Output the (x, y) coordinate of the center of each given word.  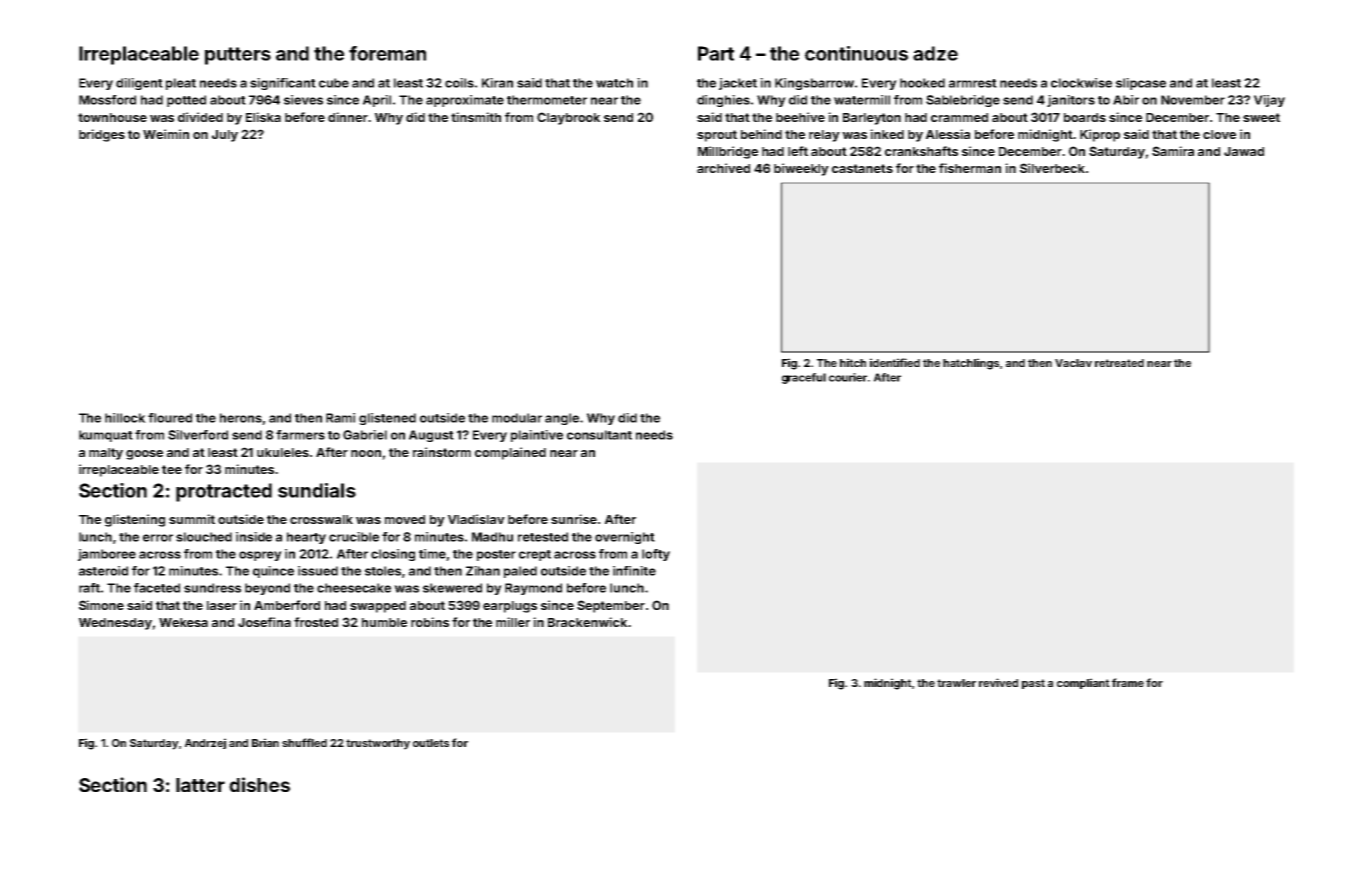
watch (614, 83)
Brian (265, 742)
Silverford (198, 435)
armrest (973, 83)
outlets (431, 743)
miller (513, 622)
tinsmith (476, 117)
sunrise (574, 519)
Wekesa (183, 622)
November (1193, 100)
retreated (1119, 363)
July (225, 136)
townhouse (112, 117)
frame (1128, 682)
